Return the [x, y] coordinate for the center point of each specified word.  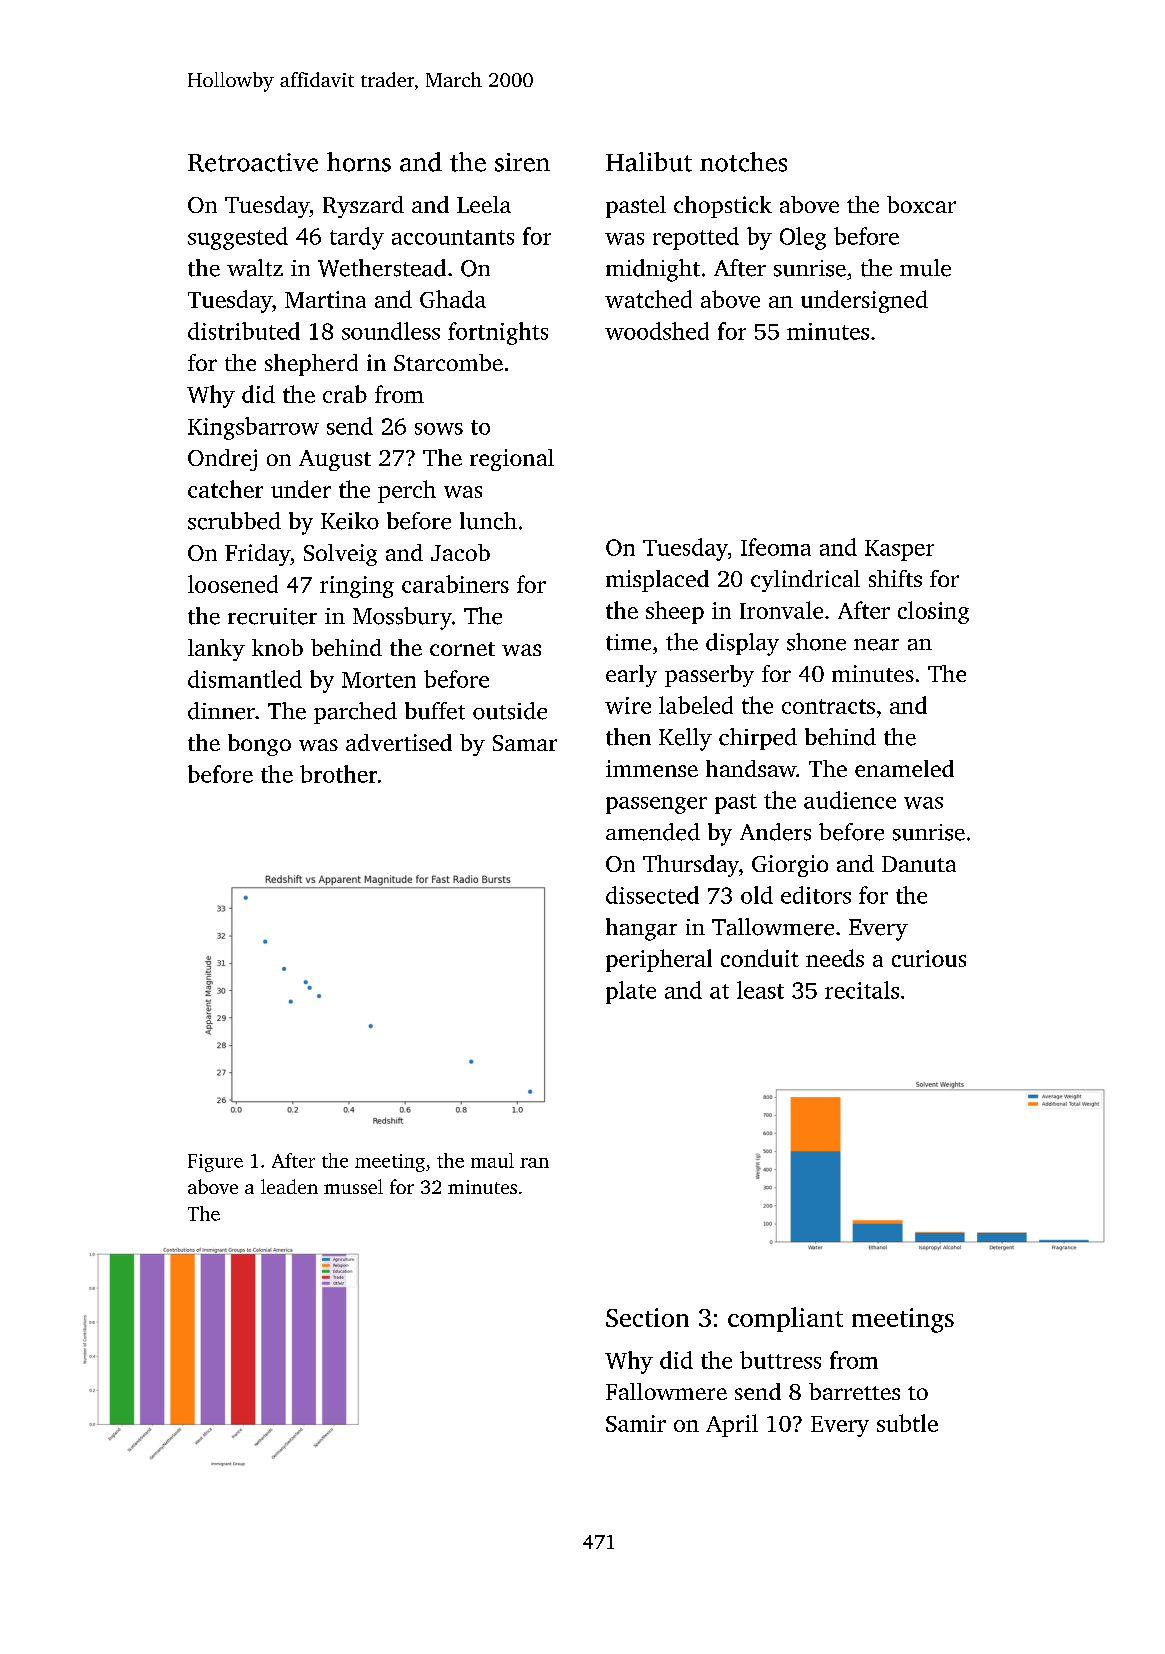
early [631, 676]
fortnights [498, 333]
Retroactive [253, 162]
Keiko [350, 521]
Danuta [919, 864]
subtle [907, 1423]
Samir [636, 1423]
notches [743, 162]
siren [522, 162]
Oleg [803, 238]
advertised [399, 742]
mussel [353, 1186]
